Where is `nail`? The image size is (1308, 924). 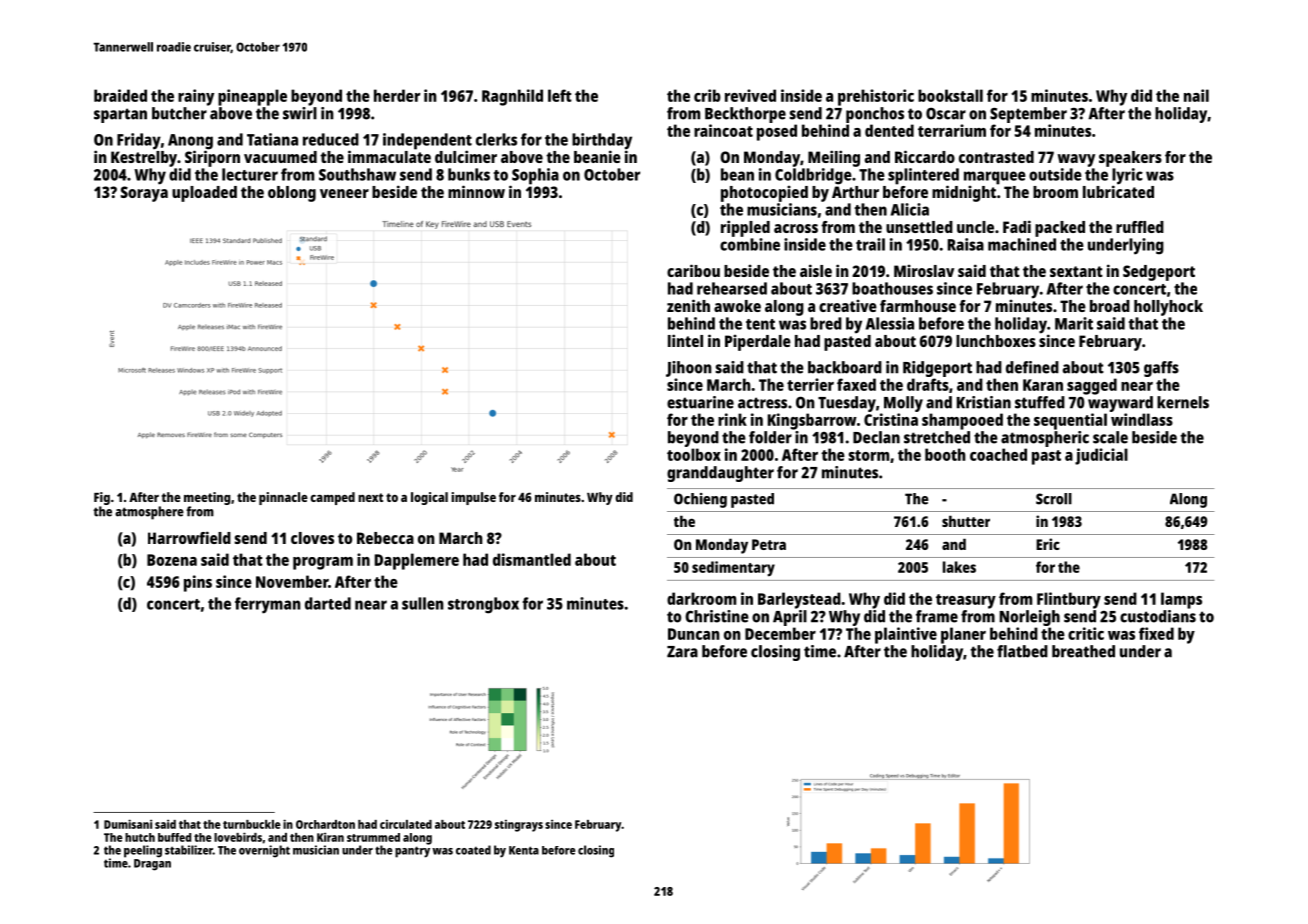
nail is located at coordinates (1196, 95).
